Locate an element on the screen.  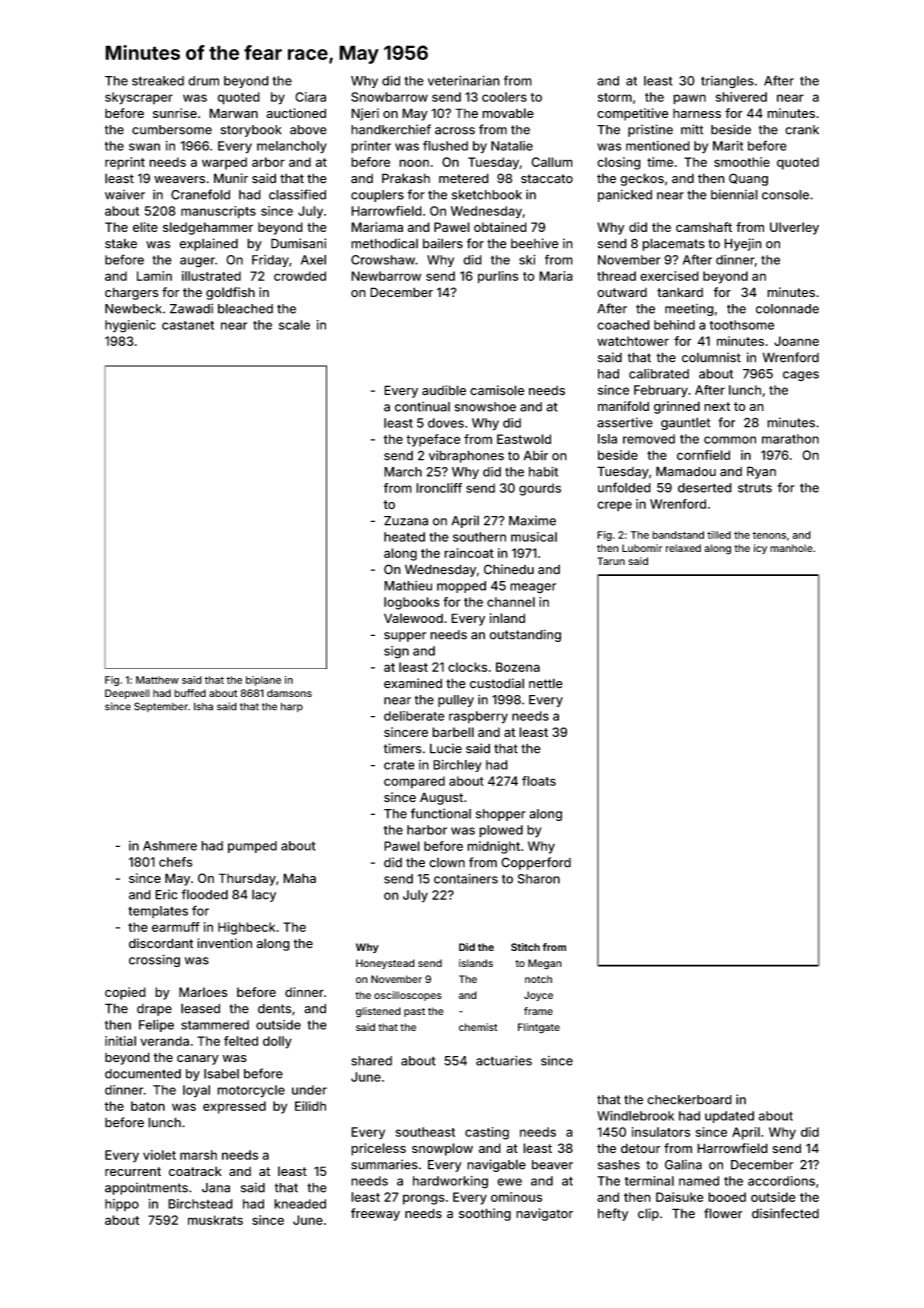
floats is located at coordinates (539, 781).
